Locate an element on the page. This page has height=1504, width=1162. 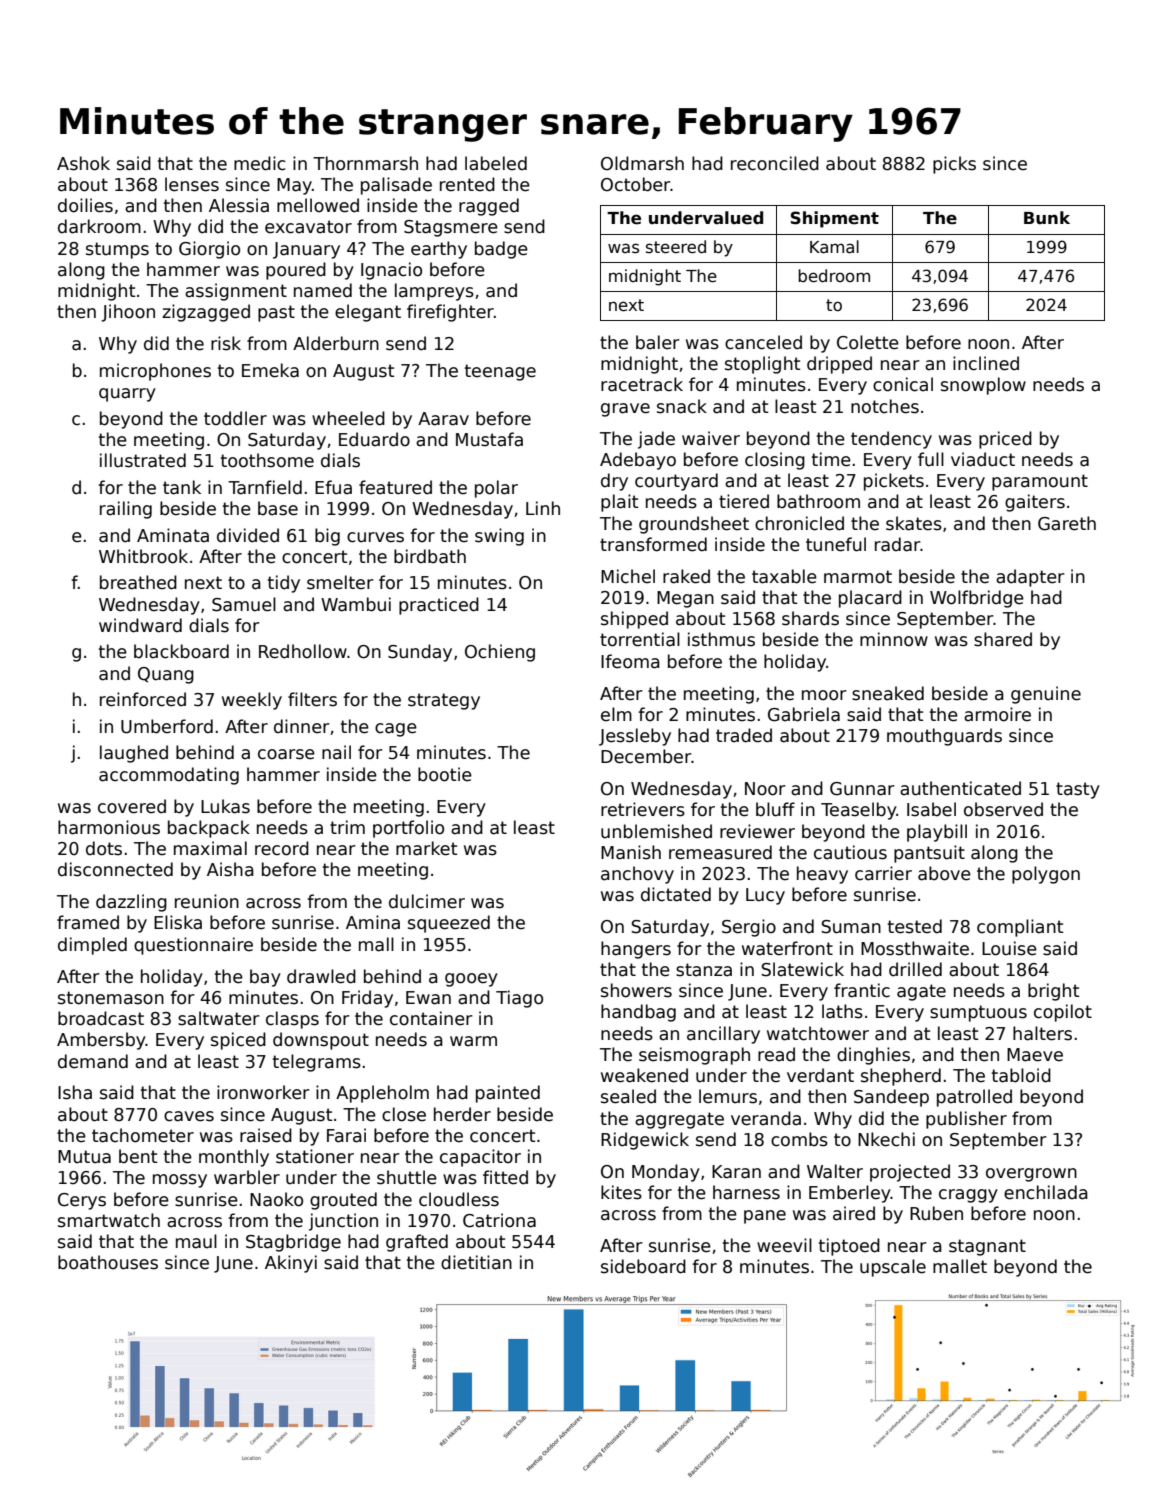
Kamal is located at coordinates (834, 247).
